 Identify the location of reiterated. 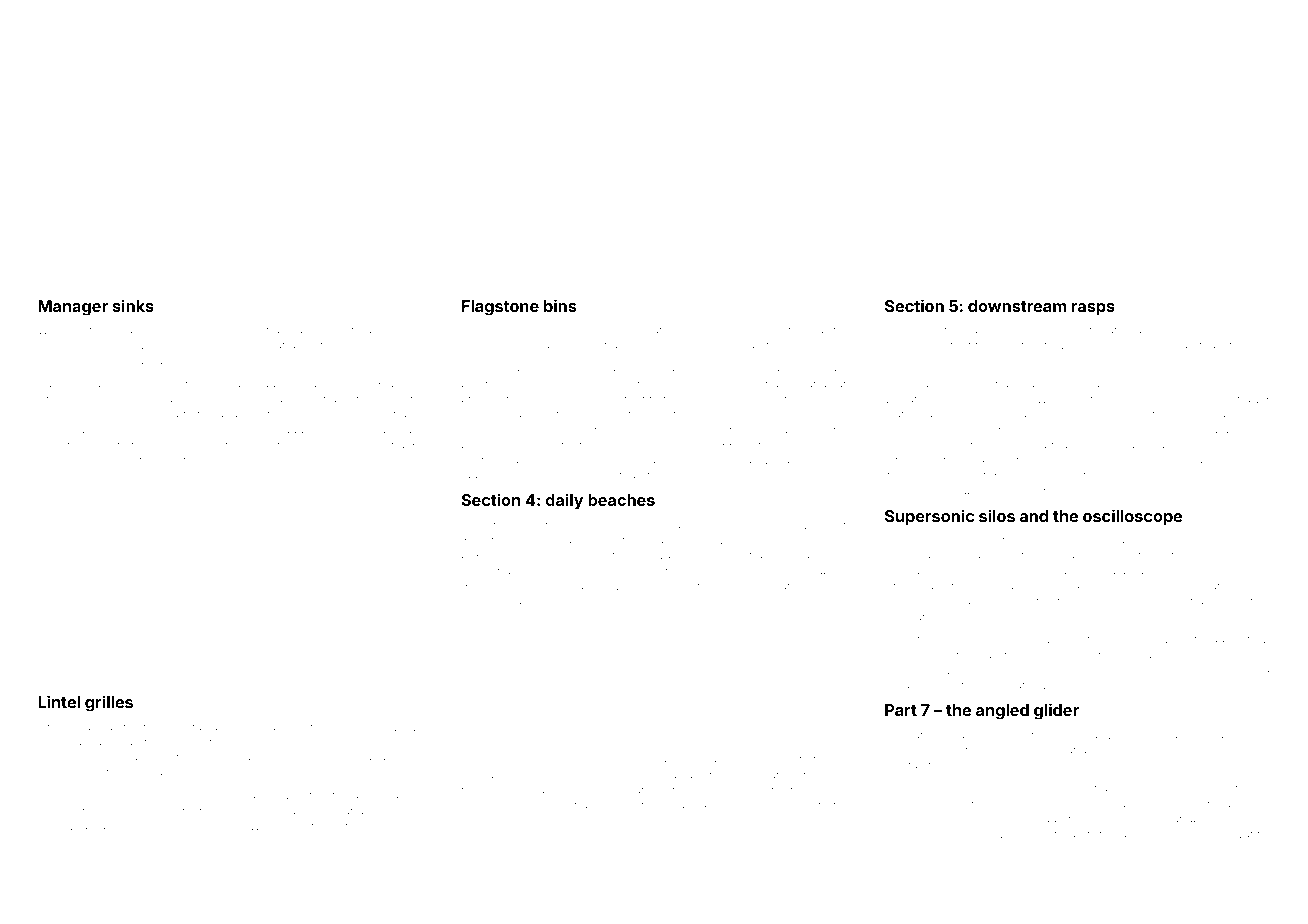
(334, 795).
